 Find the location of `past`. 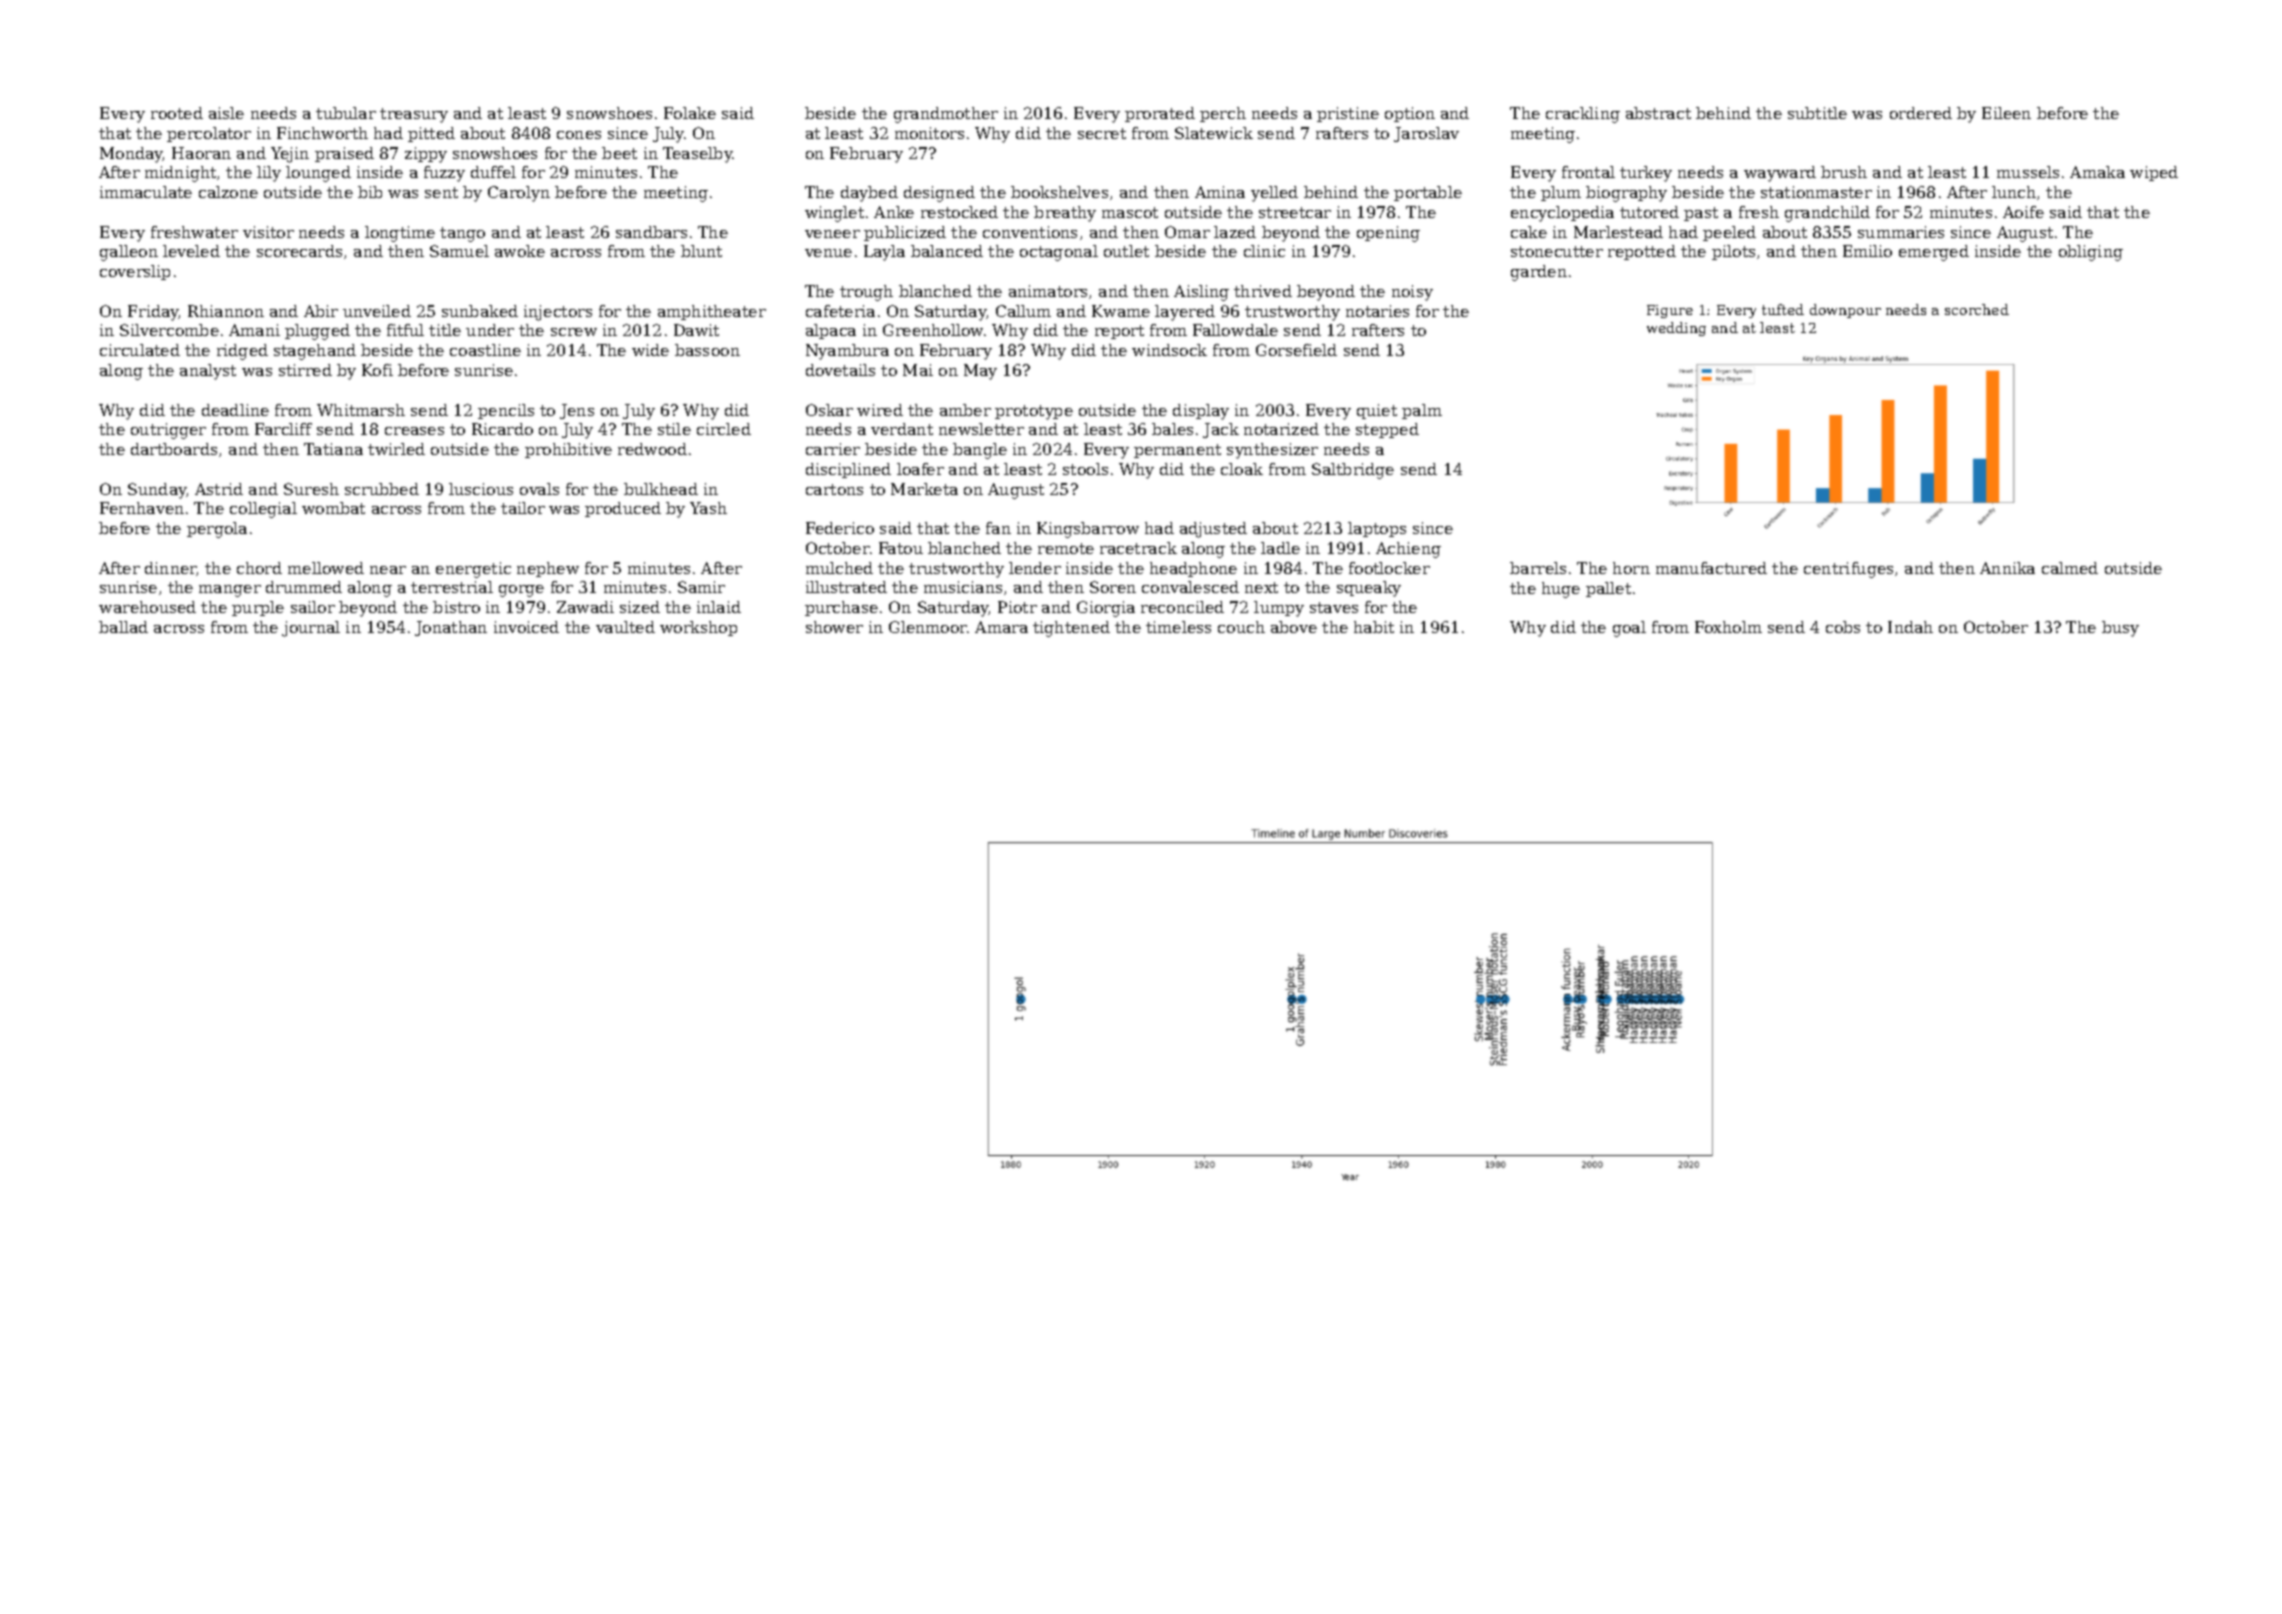

past is located at coordinates (1701, 214).
